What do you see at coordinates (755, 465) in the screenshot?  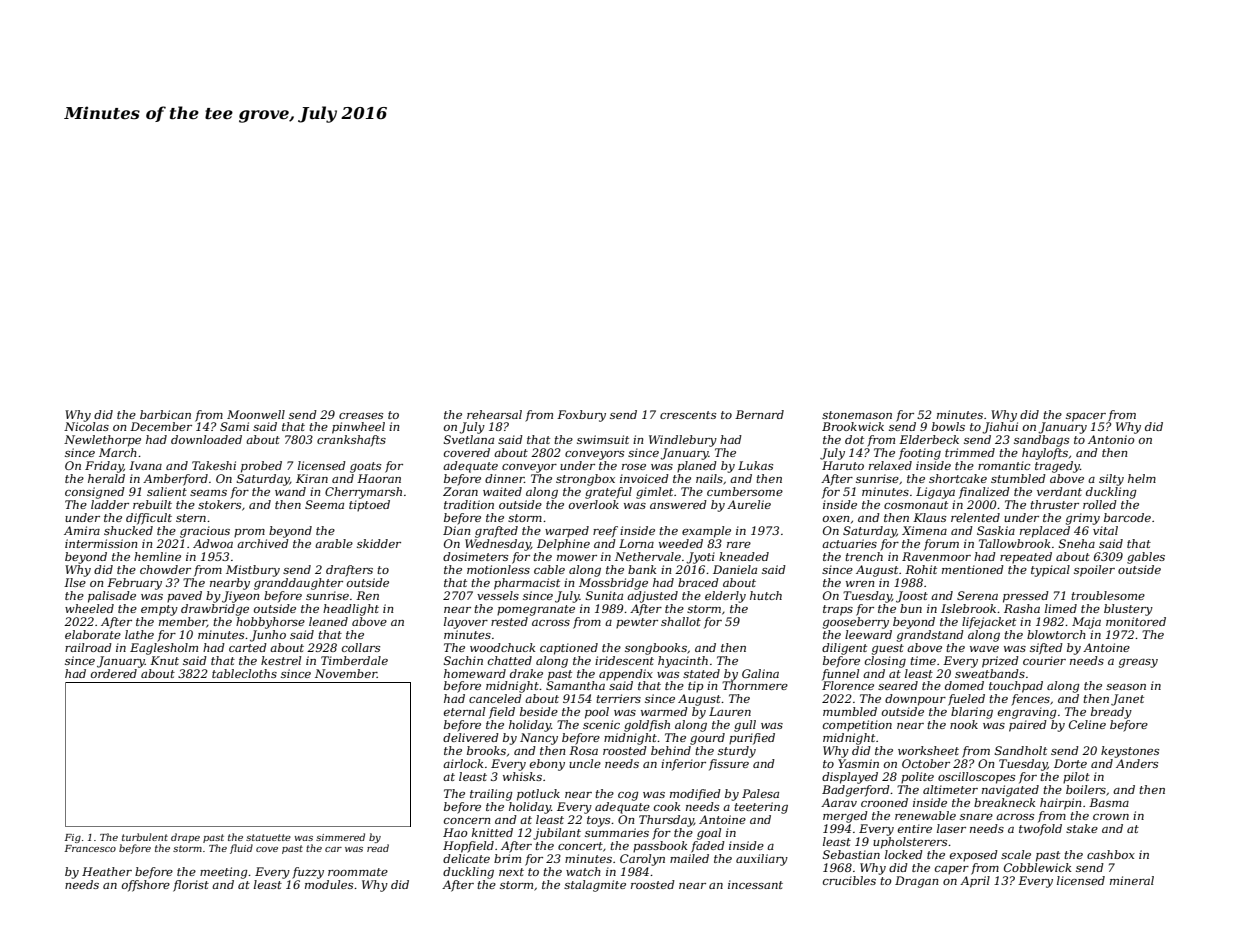 I see `Lukas` at bounding box center [755, 465].
